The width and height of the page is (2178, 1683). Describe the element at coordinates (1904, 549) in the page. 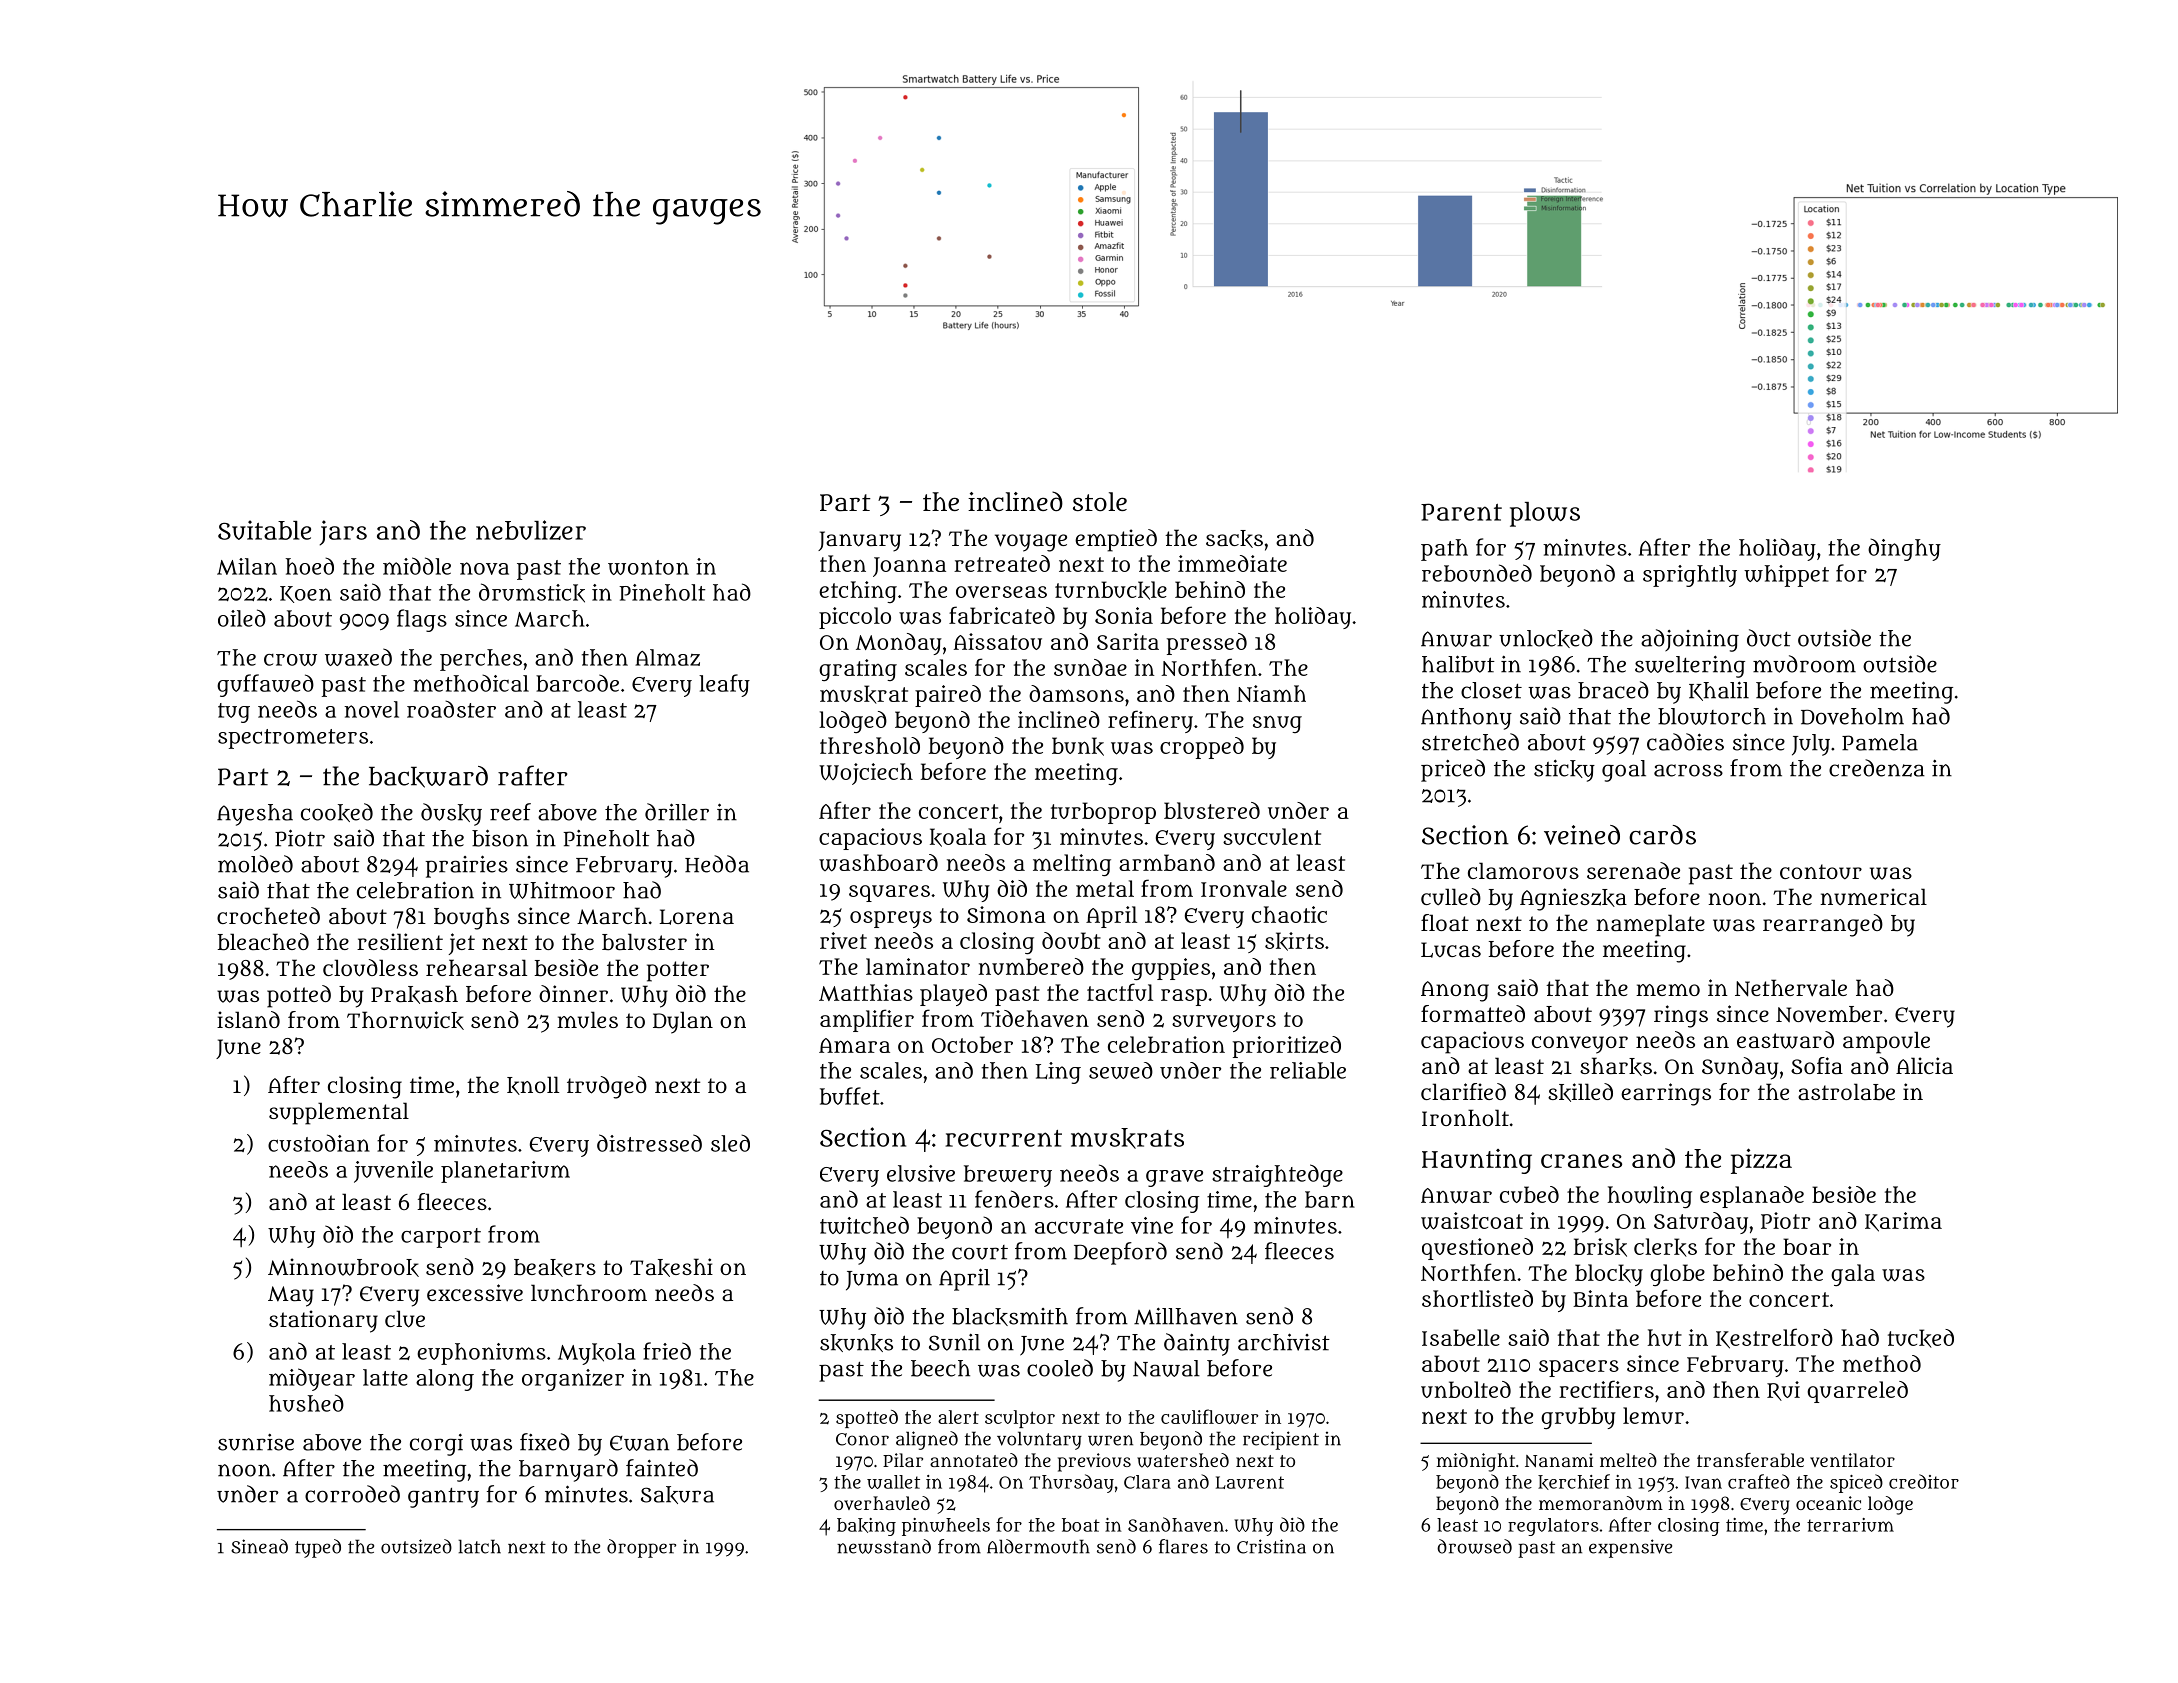

I see `dinghy` at that location.
